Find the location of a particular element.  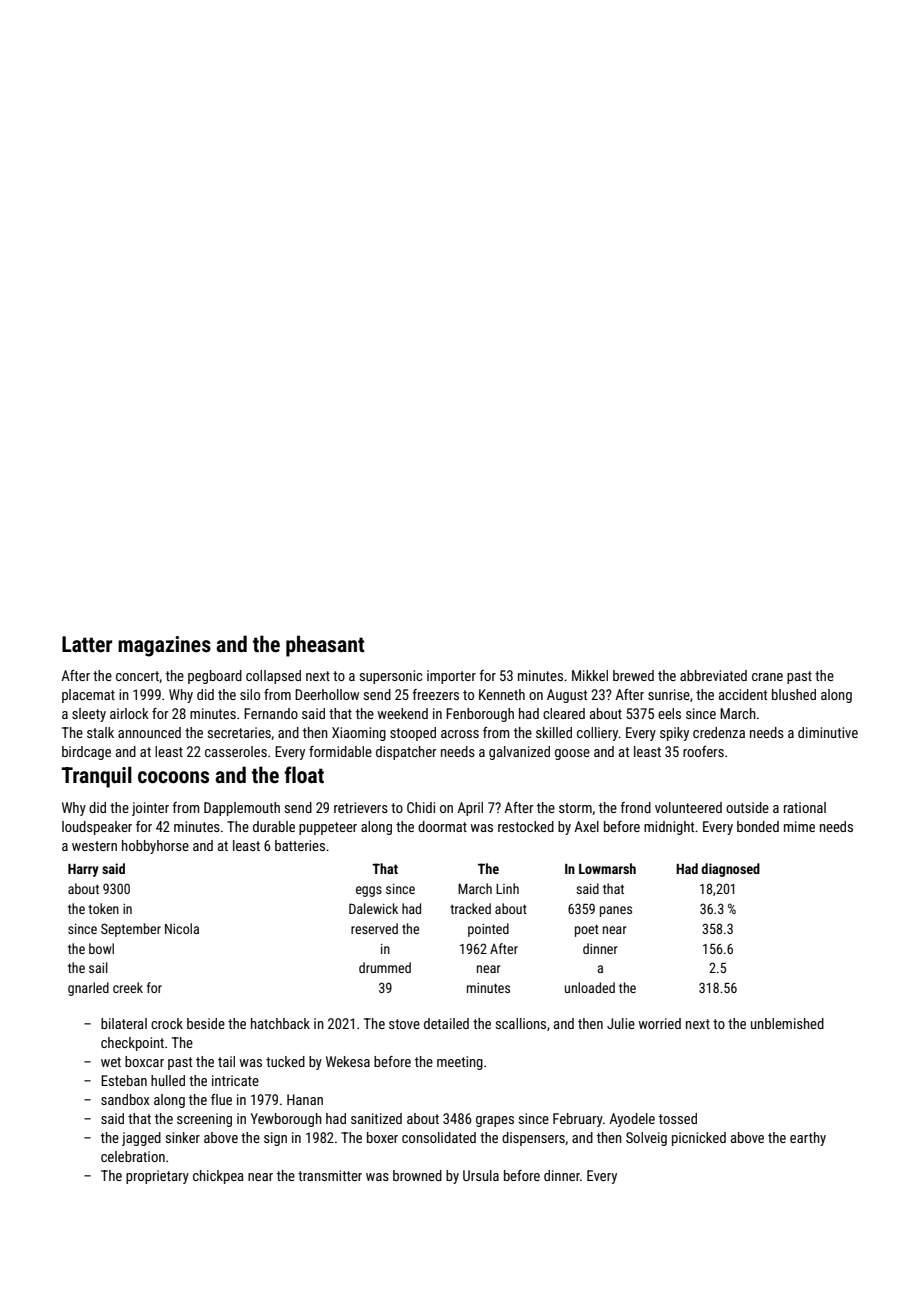

Latter is located at coordinates (87, 644).
